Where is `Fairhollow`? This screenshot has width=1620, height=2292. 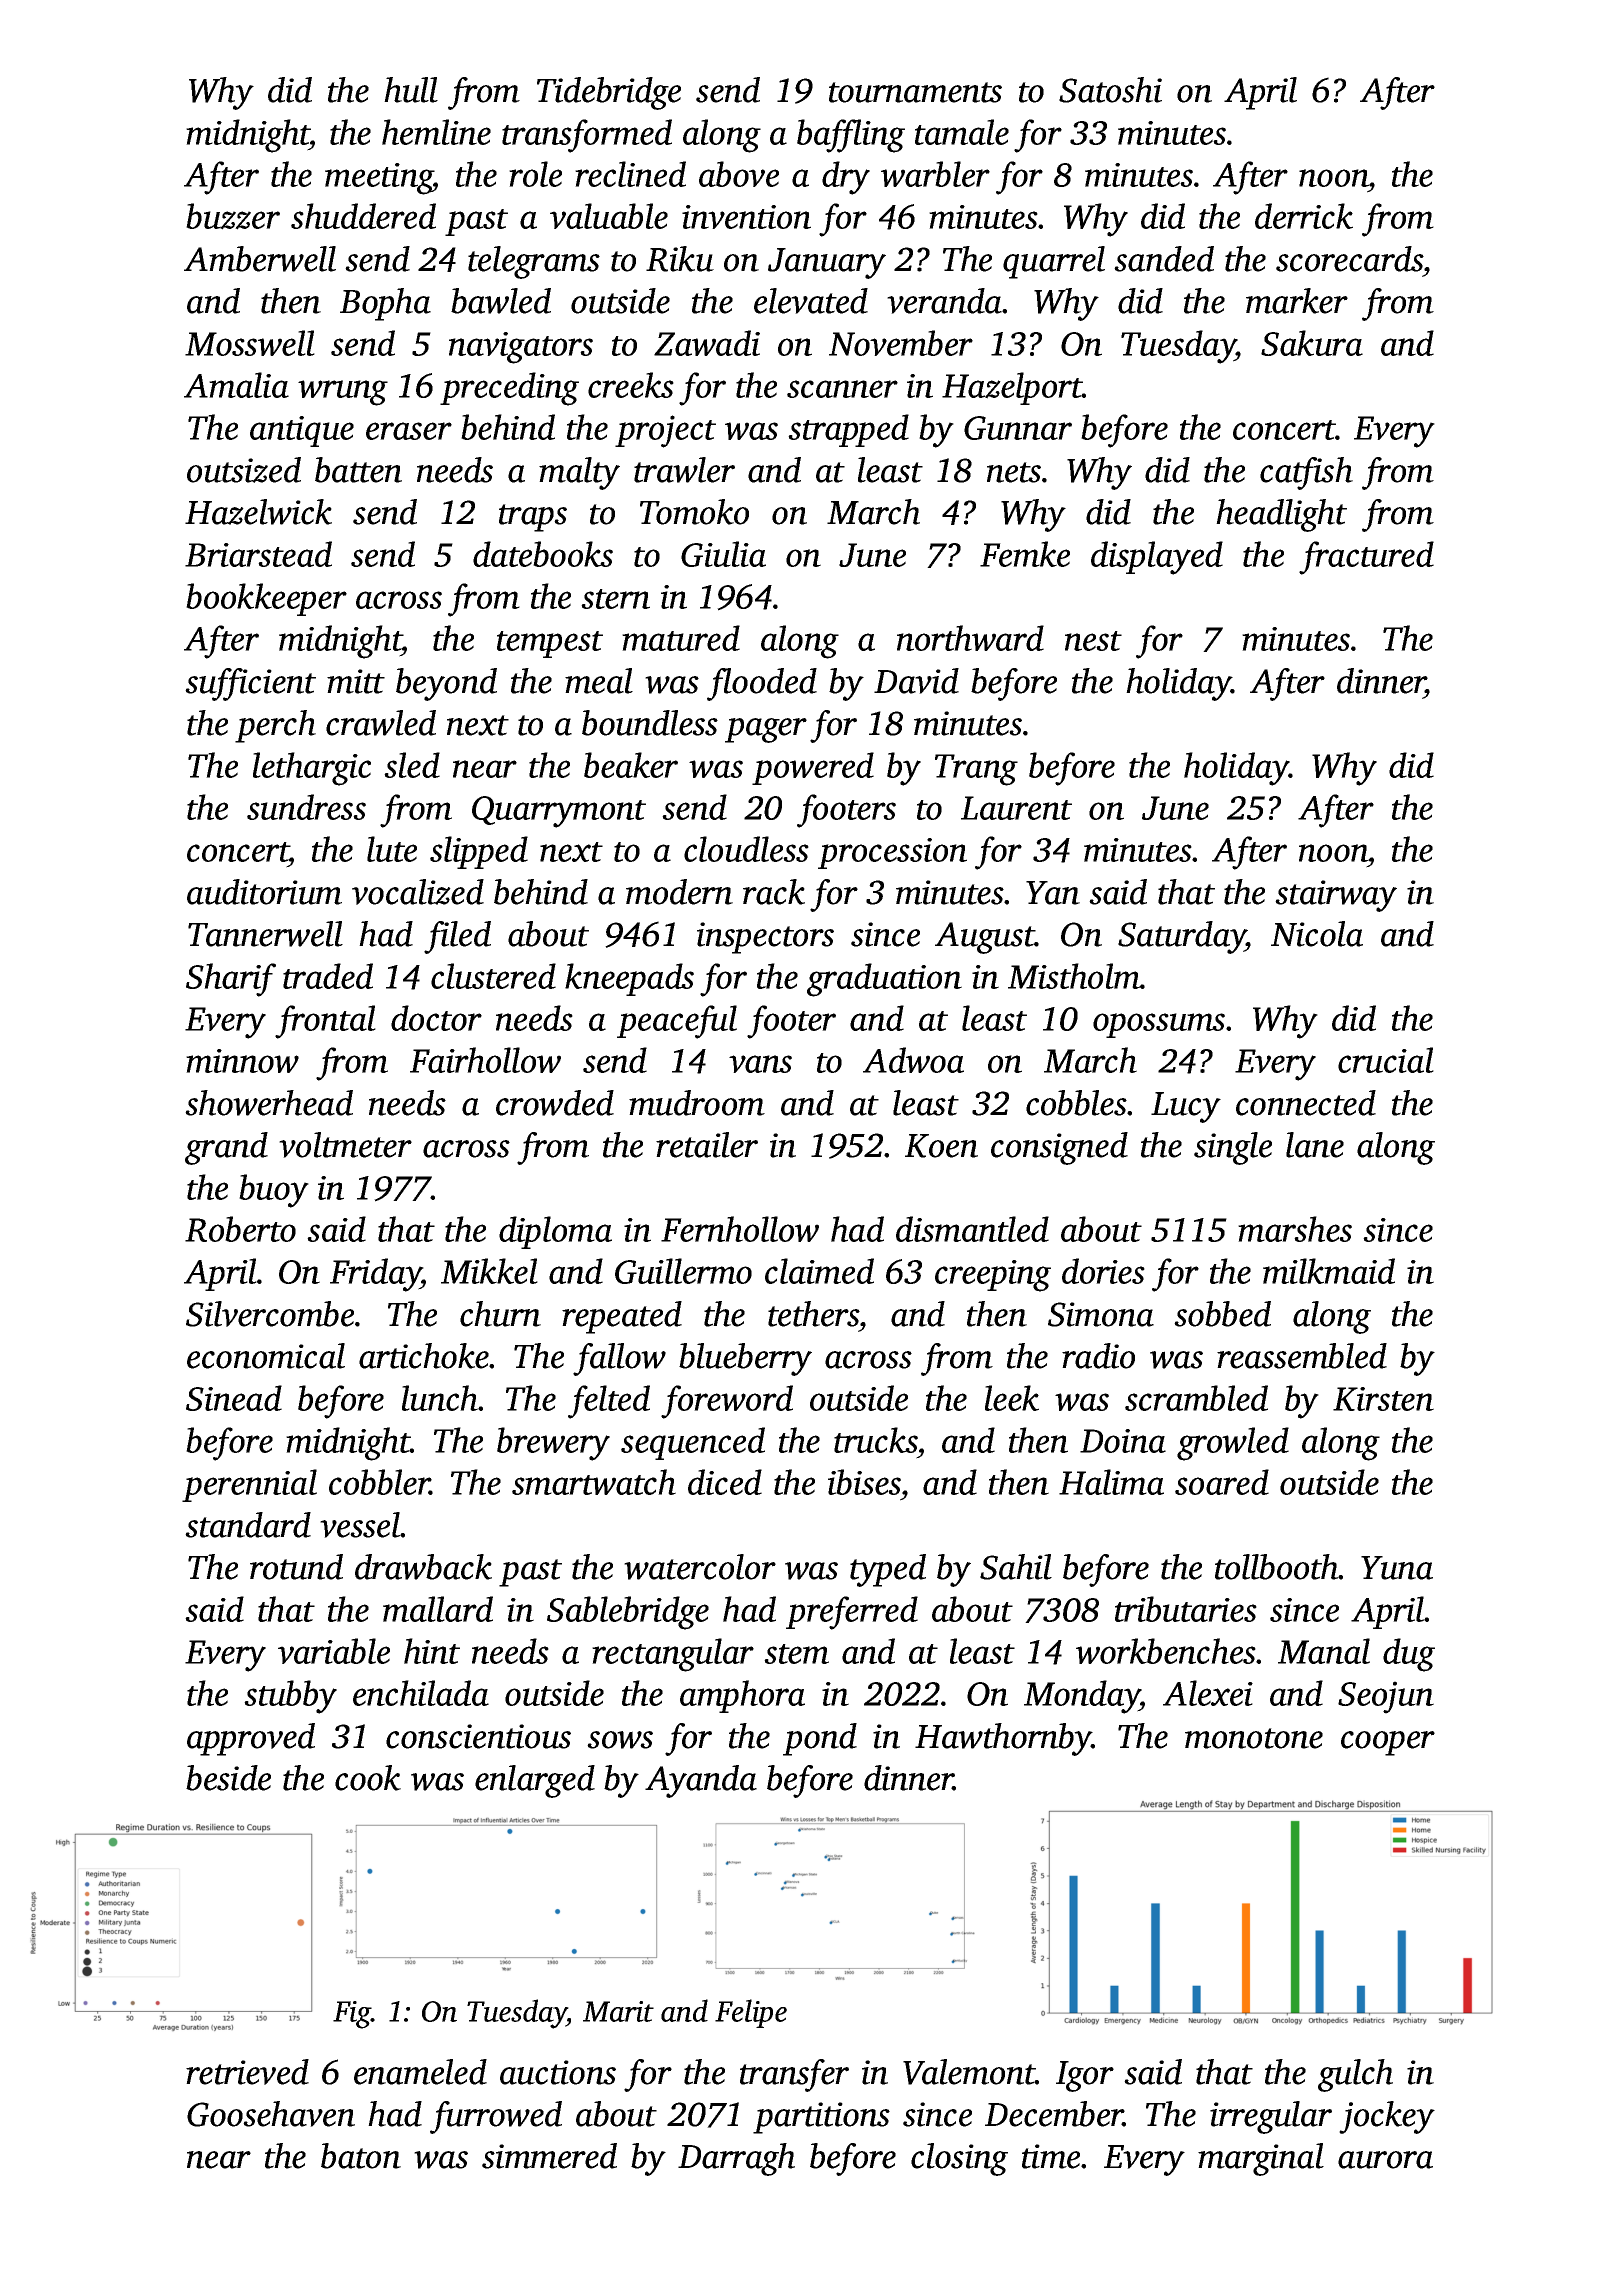
Fairhollow is located at coordinates (485, 1060).
